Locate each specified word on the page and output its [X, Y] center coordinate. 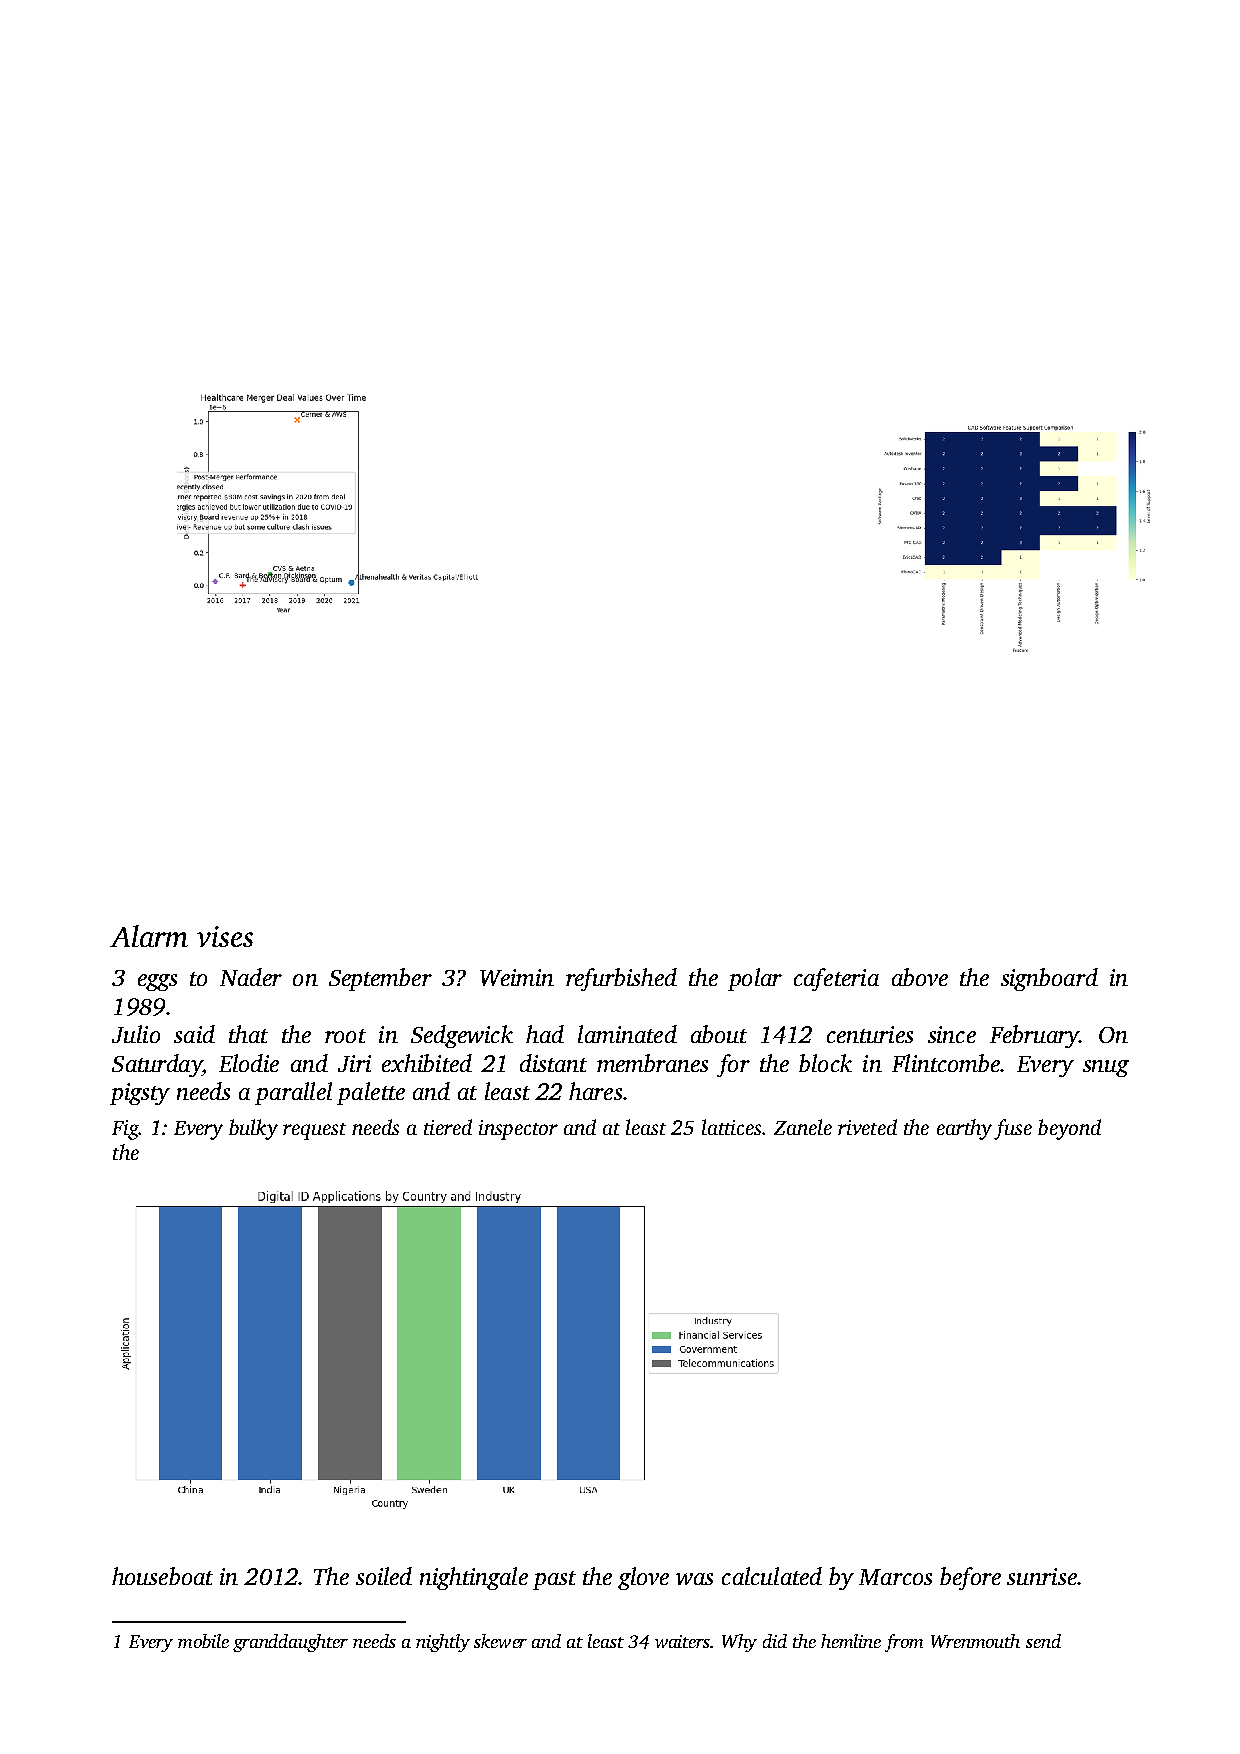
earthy [964, 1129]
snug [1106, 1068]
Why [739, 1643]
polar [755, 979]
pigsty [140, 1094]
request [314, 1131]
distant [553, 1063]
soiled [384, 1576]
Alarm [149, 936]
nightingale [474, 1578]
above [920, 977]
